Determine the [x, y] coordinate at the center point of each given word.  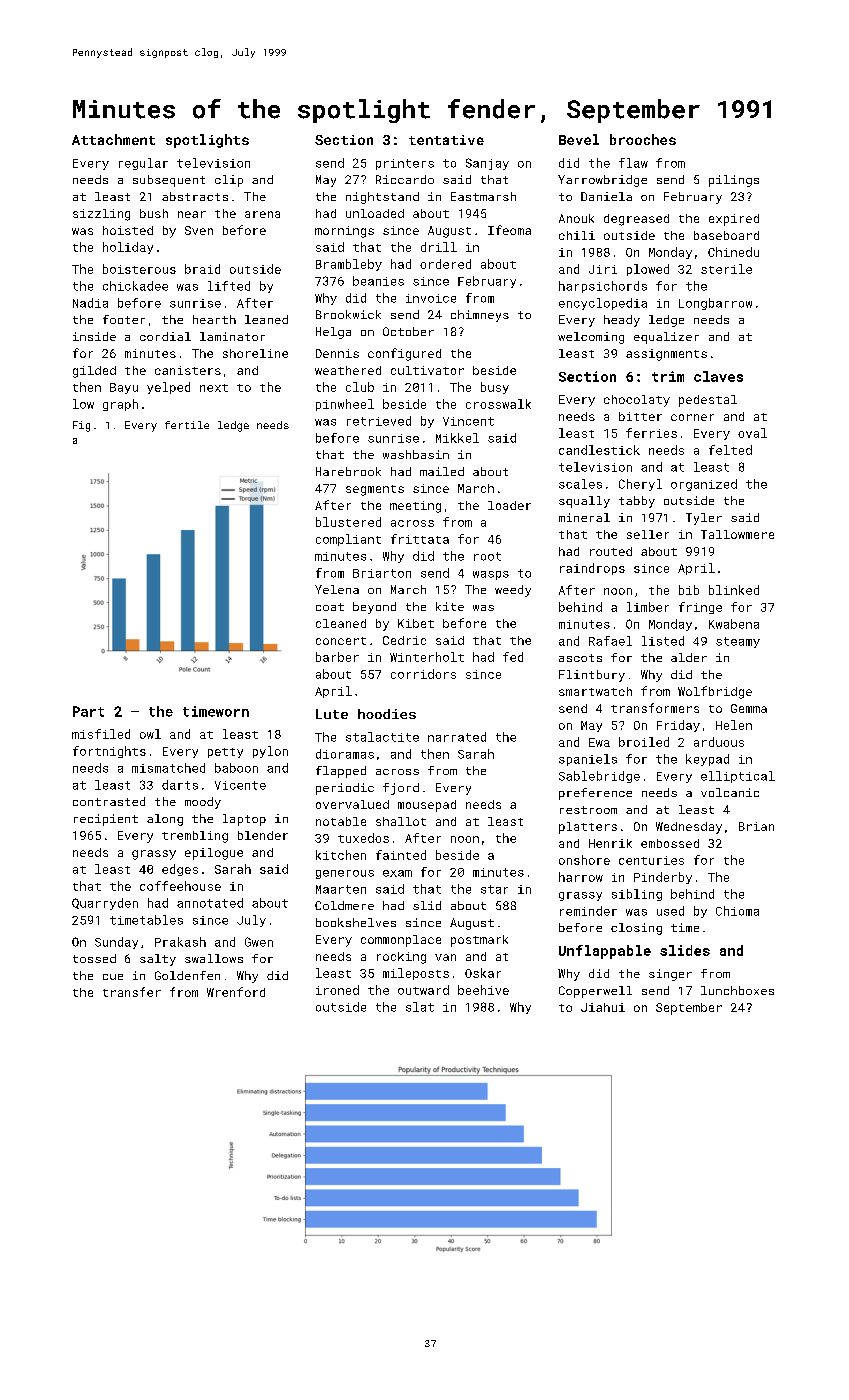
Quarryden [105, 904]
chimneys [480, 316]
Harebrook [348, 471]
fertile [187, 425]
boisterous [139, 269]
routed [611, 551]
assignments [666, 355]
